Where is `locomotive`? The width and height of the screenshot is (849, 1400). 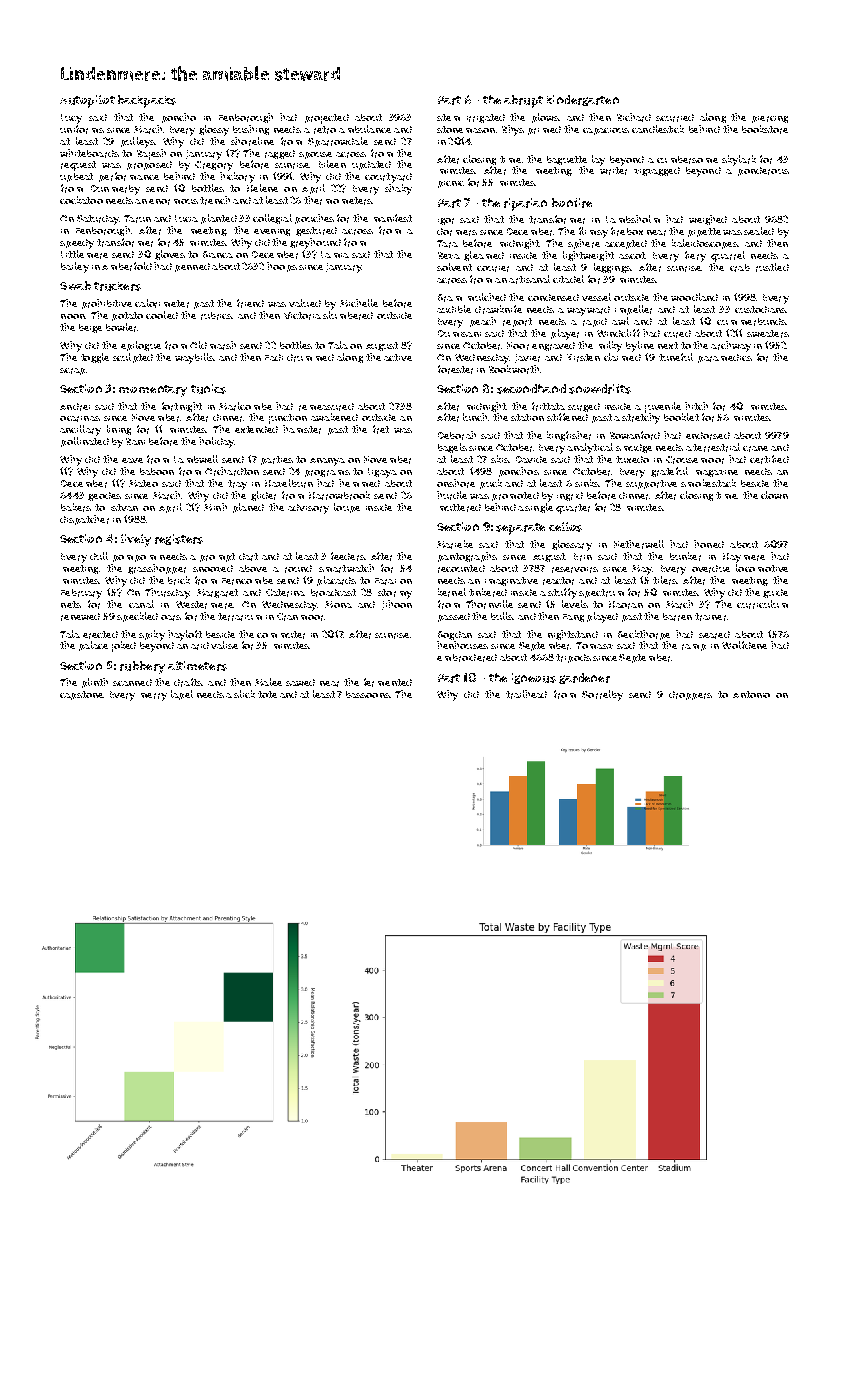
locomotive is located at coordinates (762, 568).
